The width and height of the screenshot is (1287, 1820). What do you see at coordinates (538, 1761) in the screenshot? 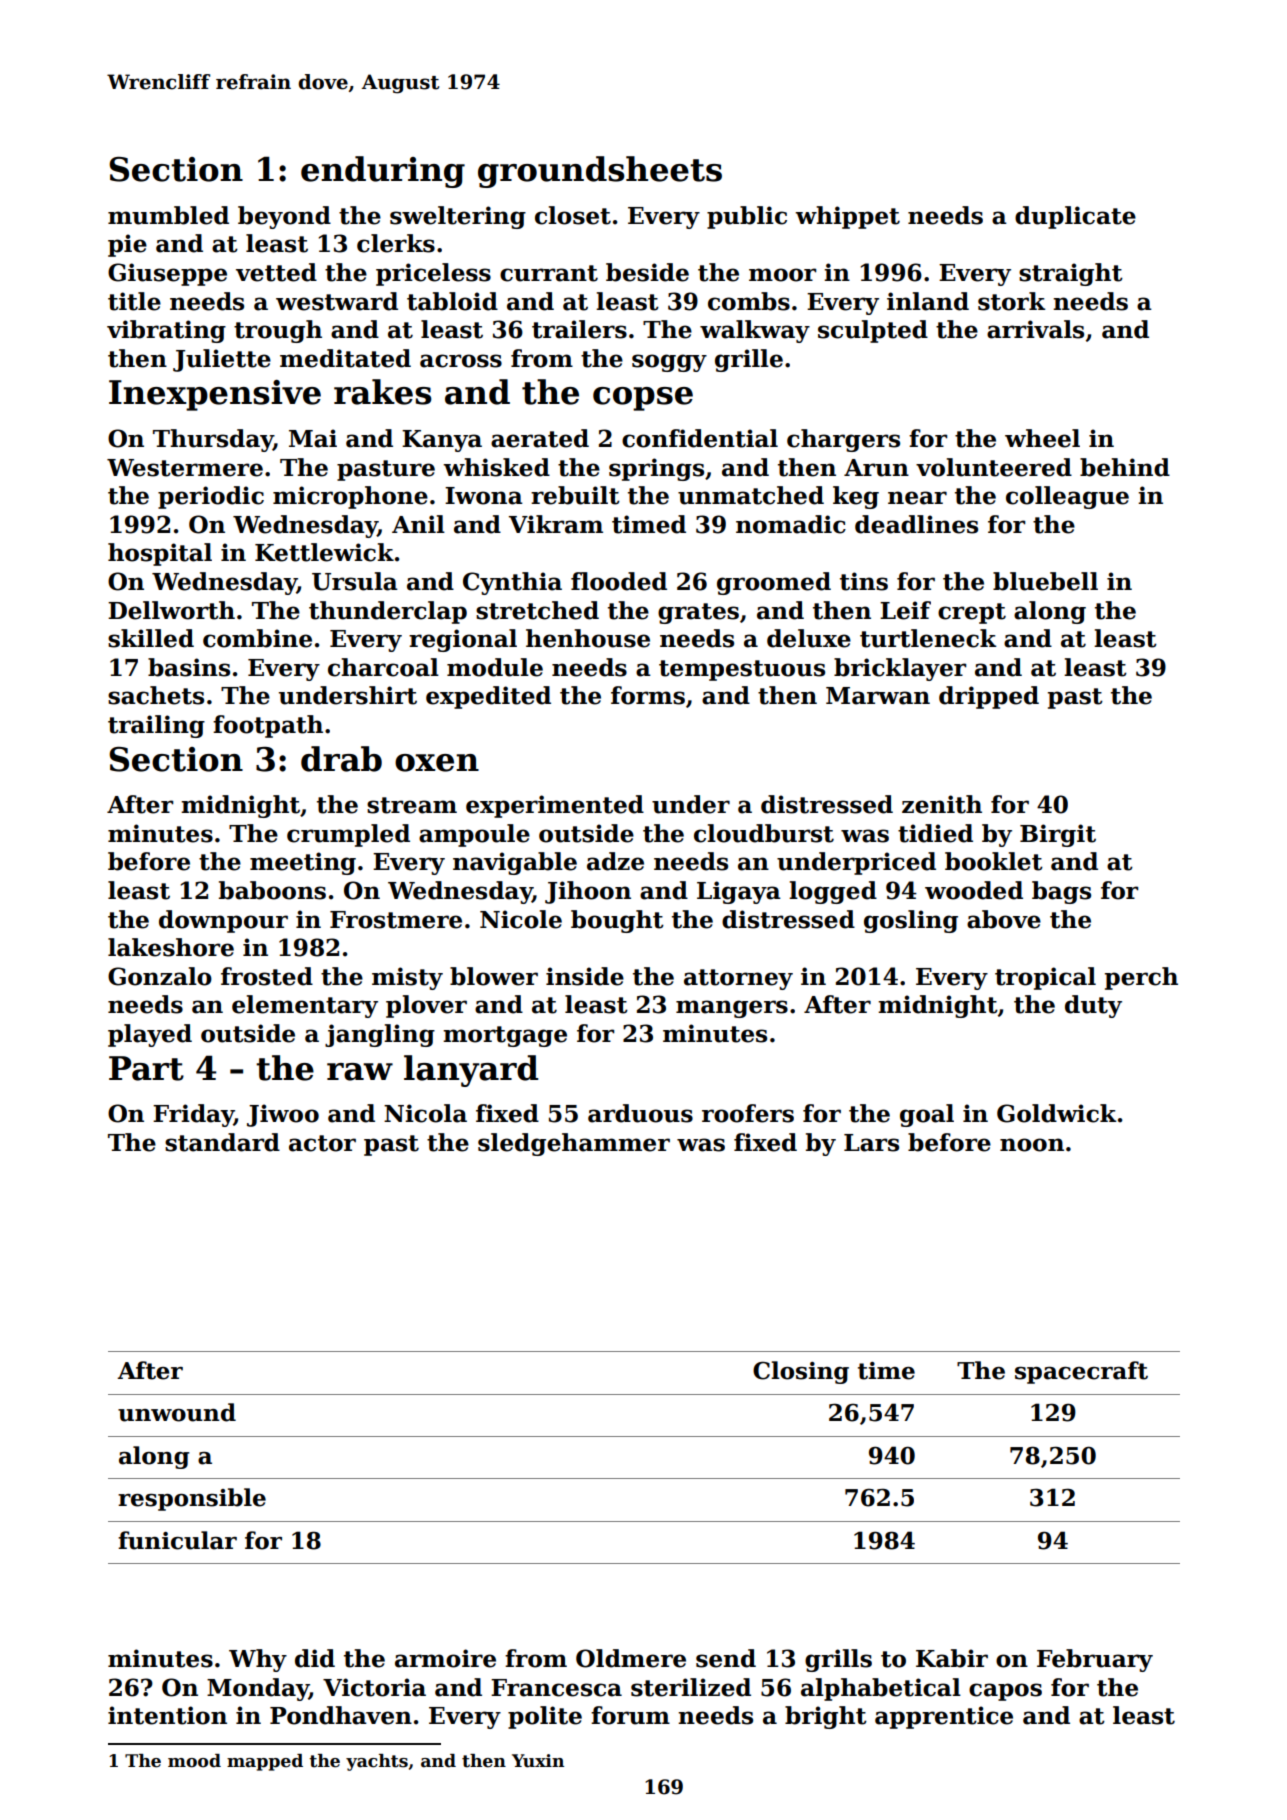
I see `Yuxin` at bounding box center [538, 1761].
